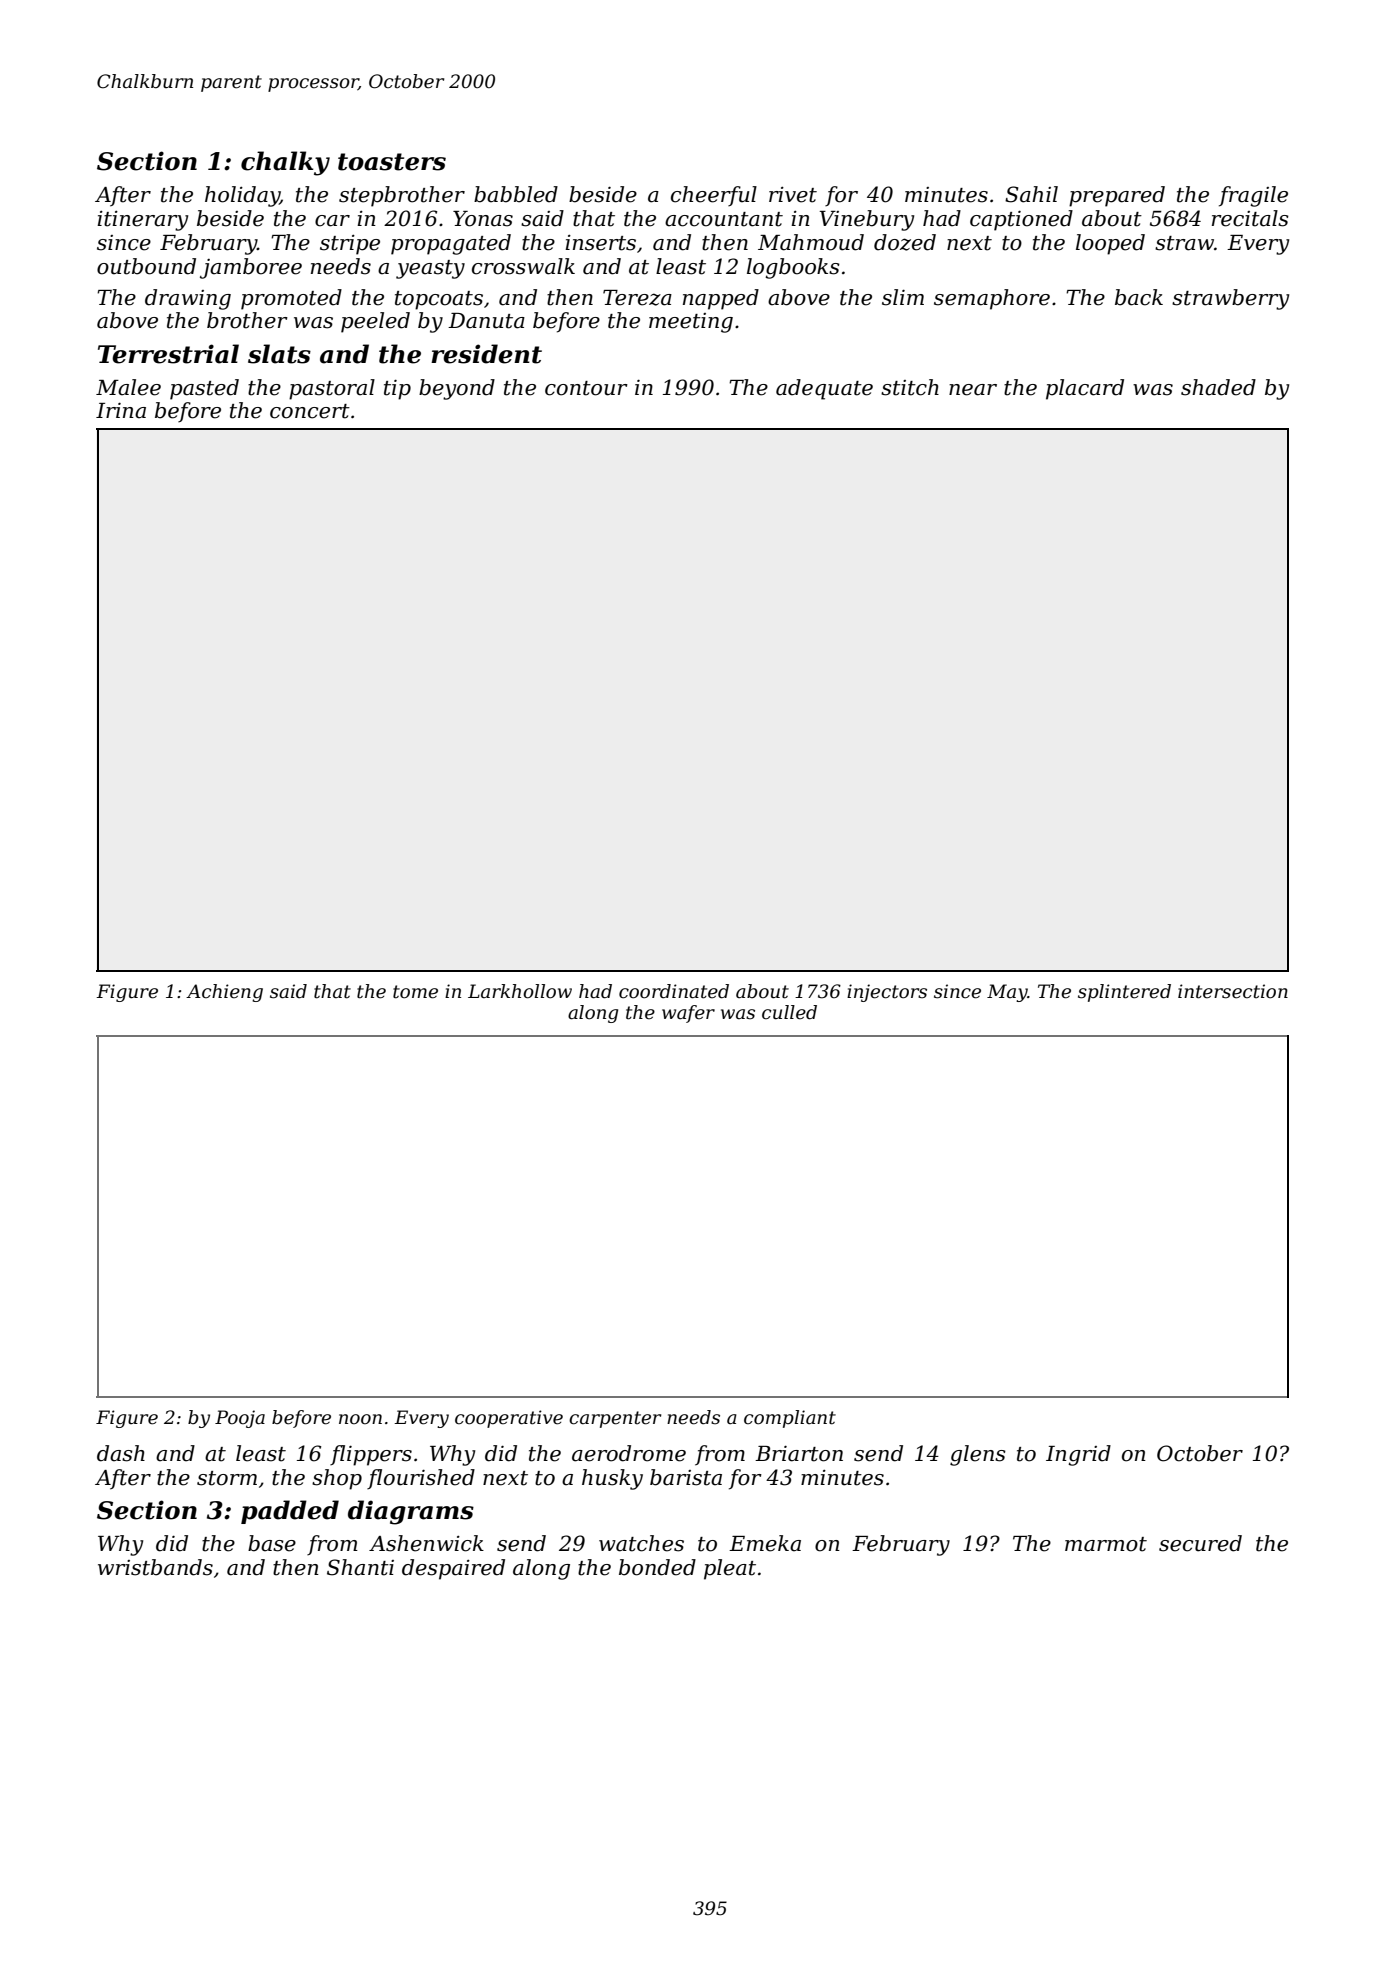 The image size is (1386, 1969). I want to click on wristbands, so click(155, 1567).
